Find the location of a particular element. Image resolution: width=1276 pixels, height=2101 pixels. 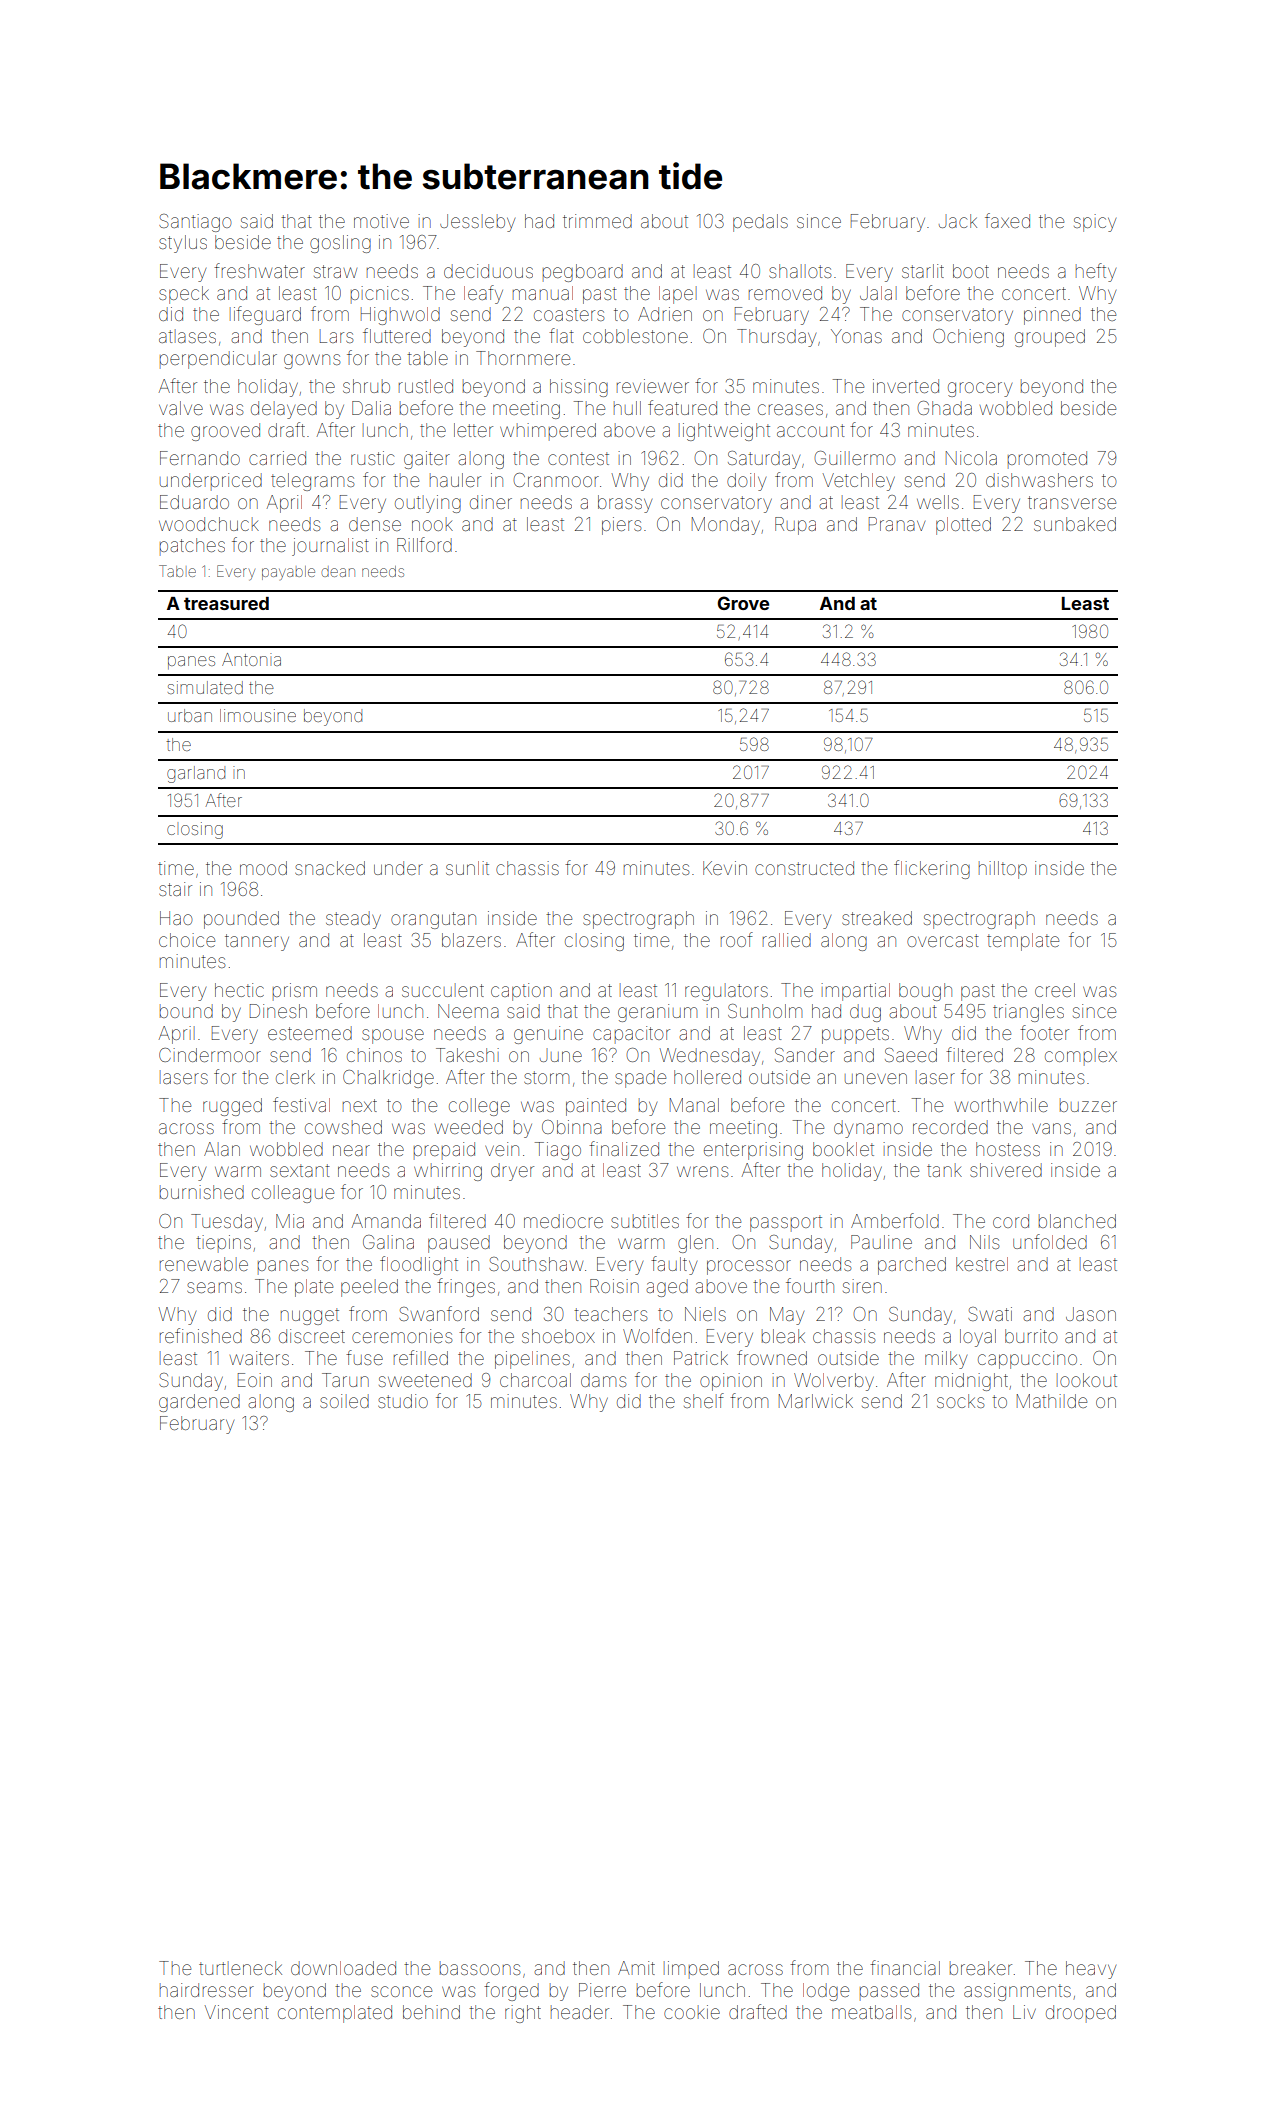

limped is located at coordinates (691, 1970).
